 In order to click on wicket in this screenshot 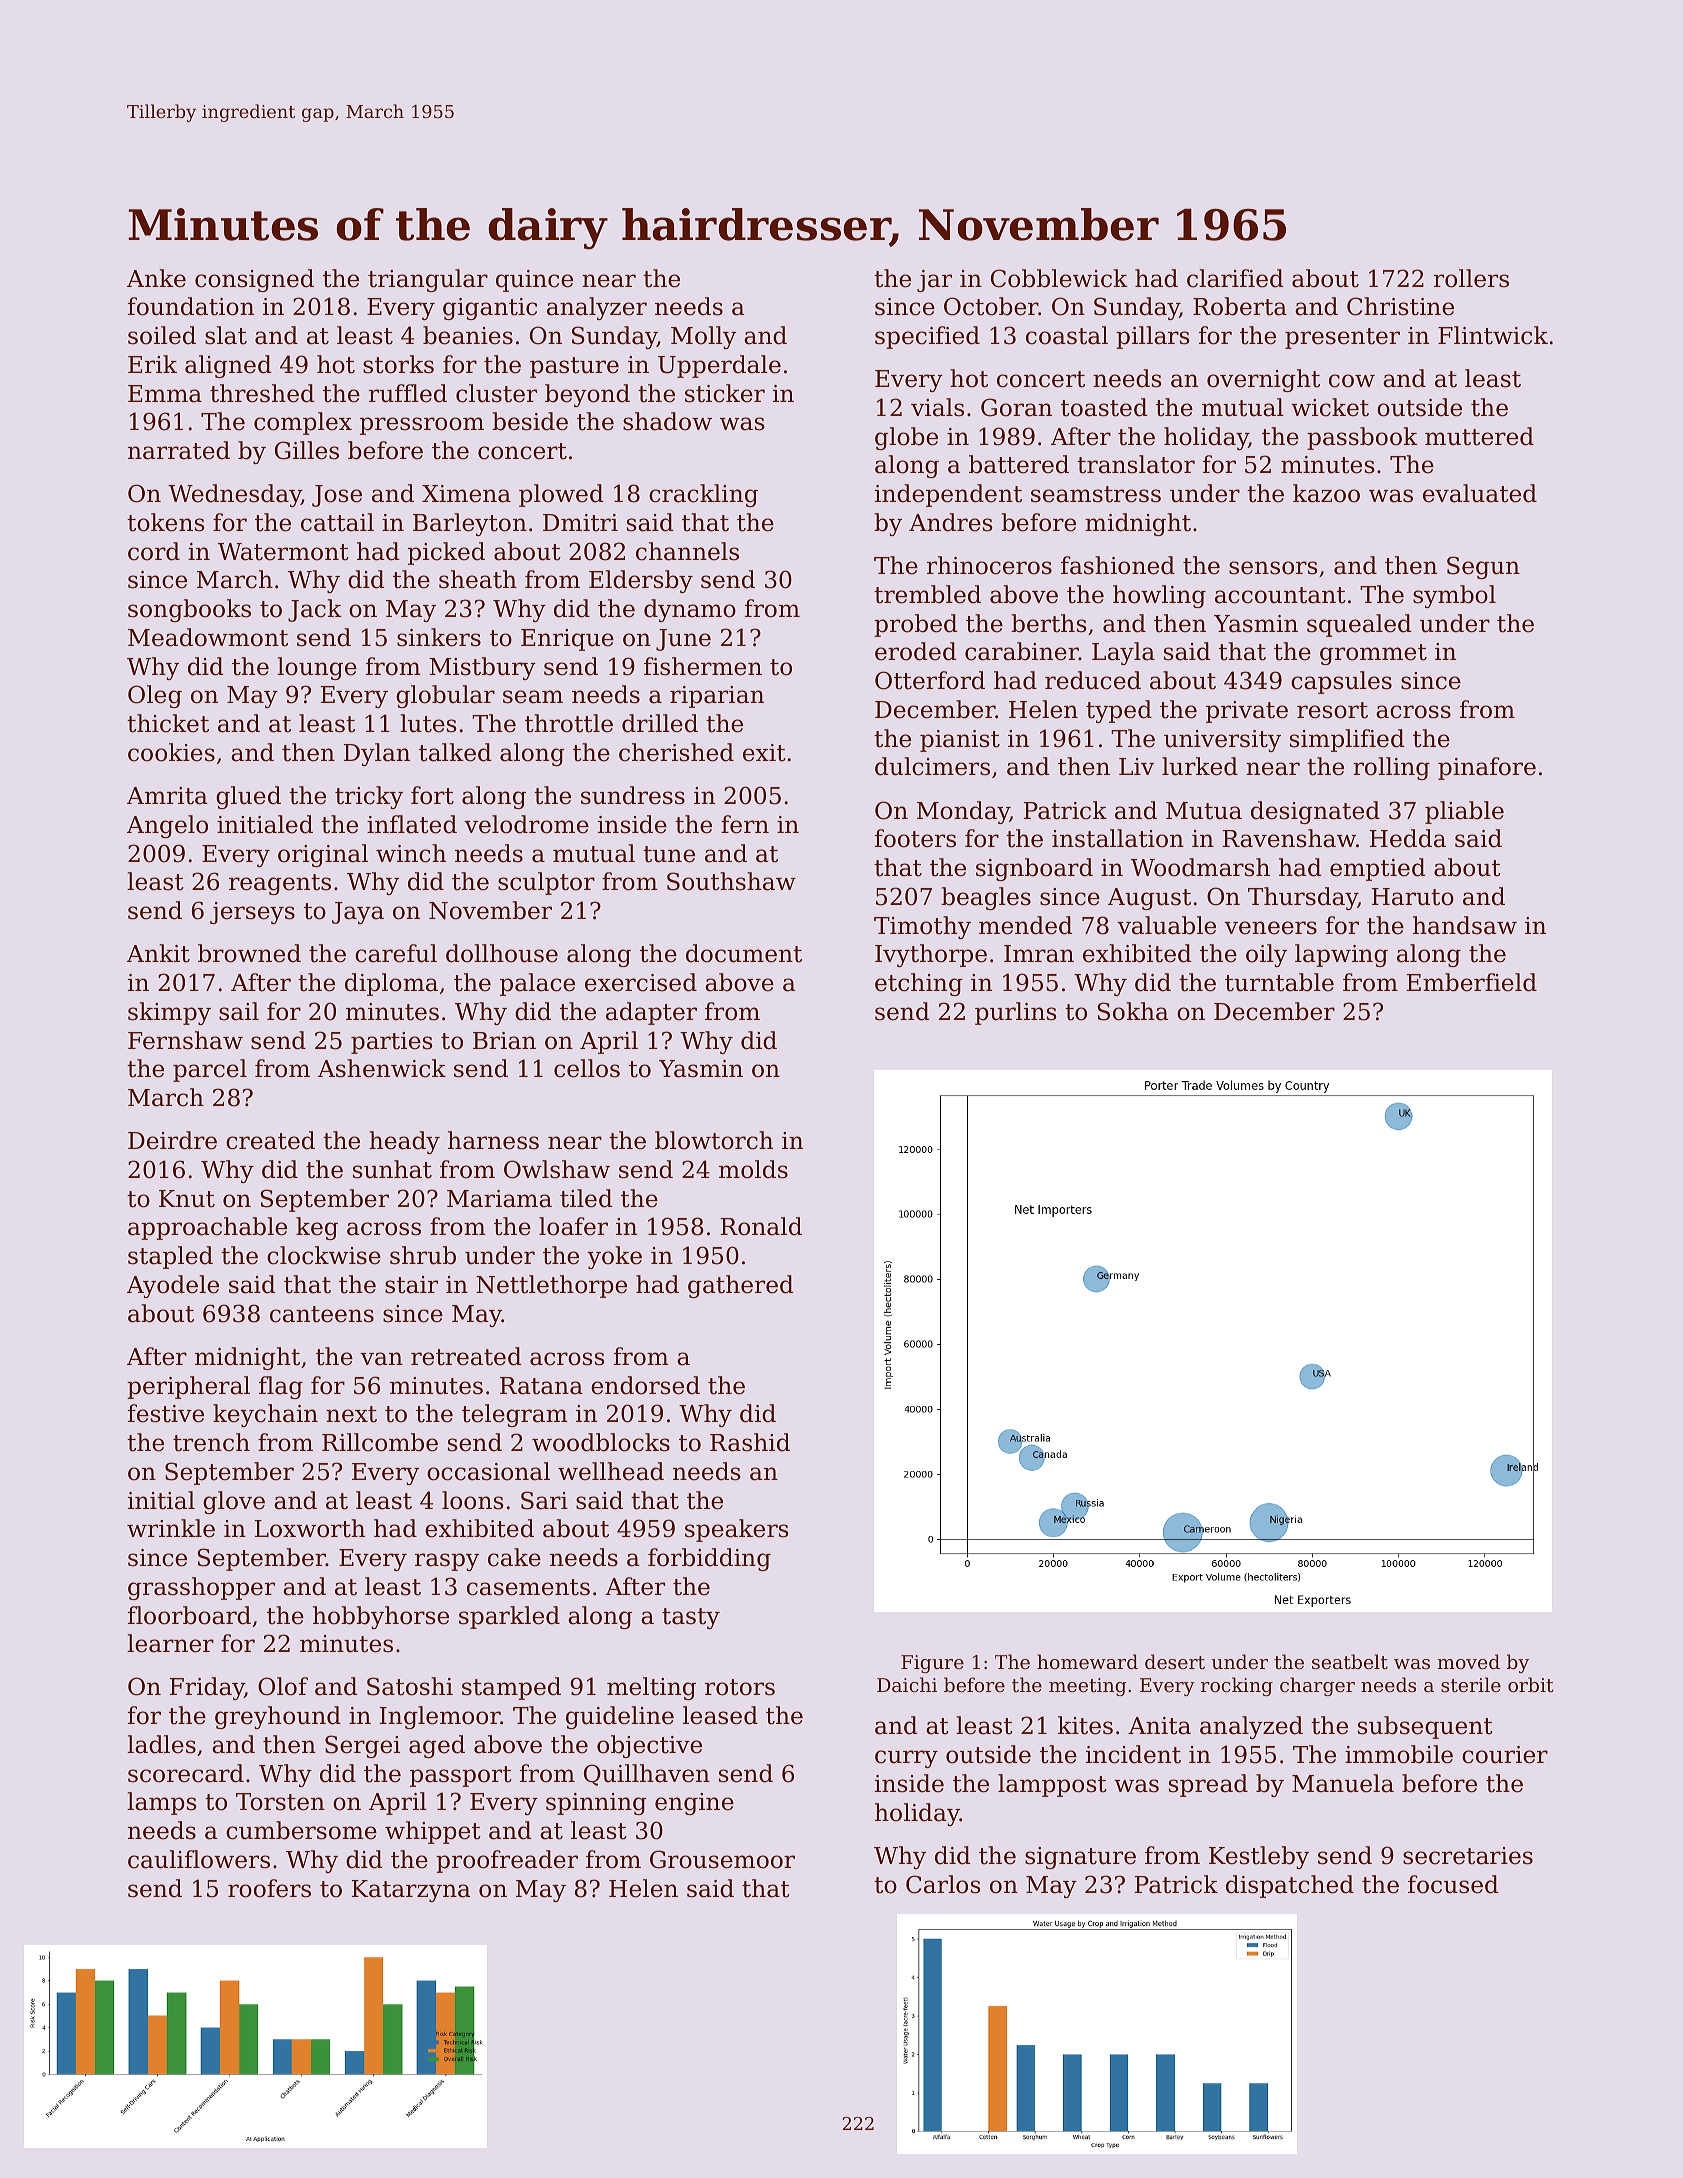, I will do `click(1330, 407)`.
